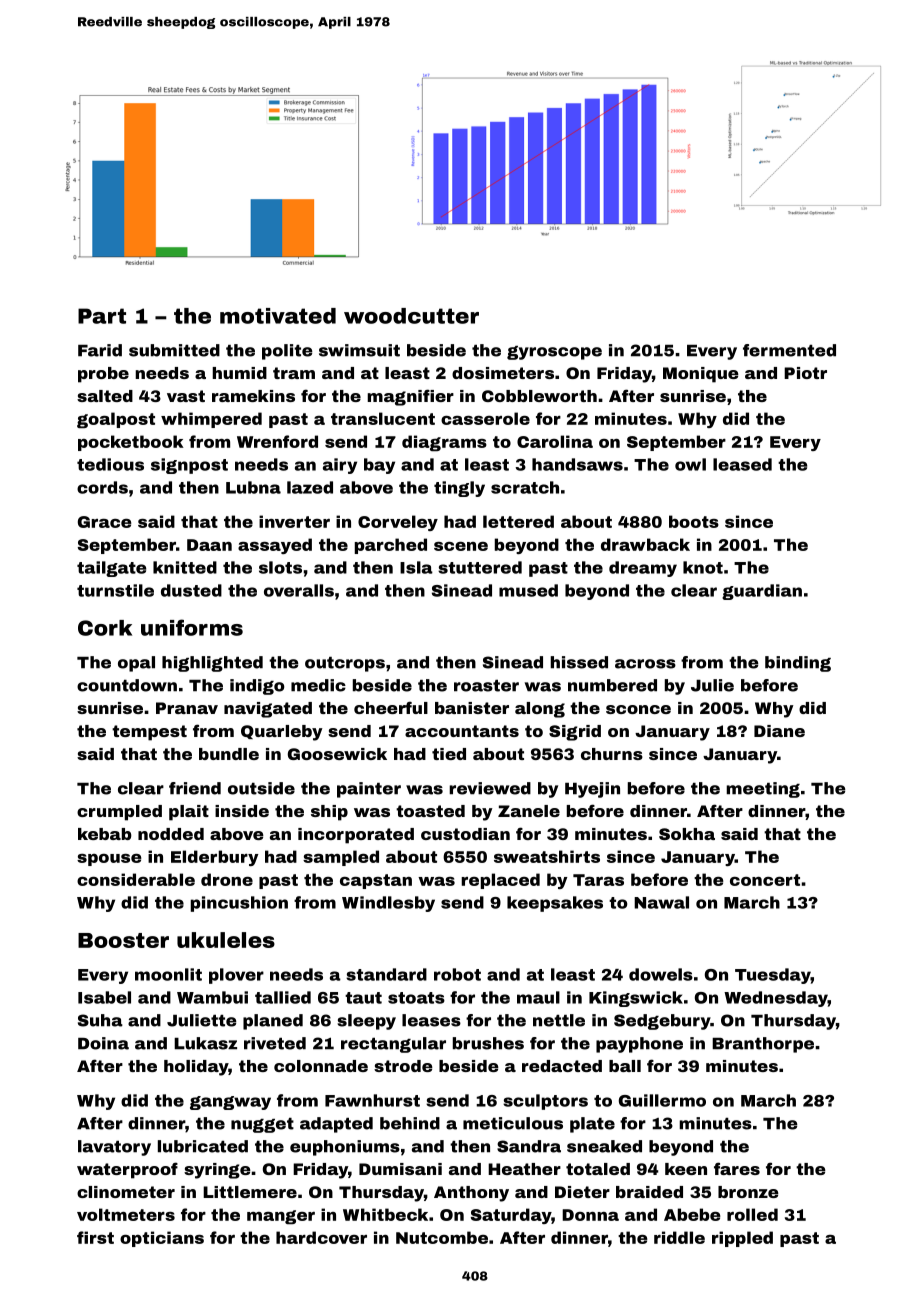 This page has width=924, height=1308. What do you see at coordinates (105, 396) in the page?
I see `salted` at bounding box center [105, 396].
